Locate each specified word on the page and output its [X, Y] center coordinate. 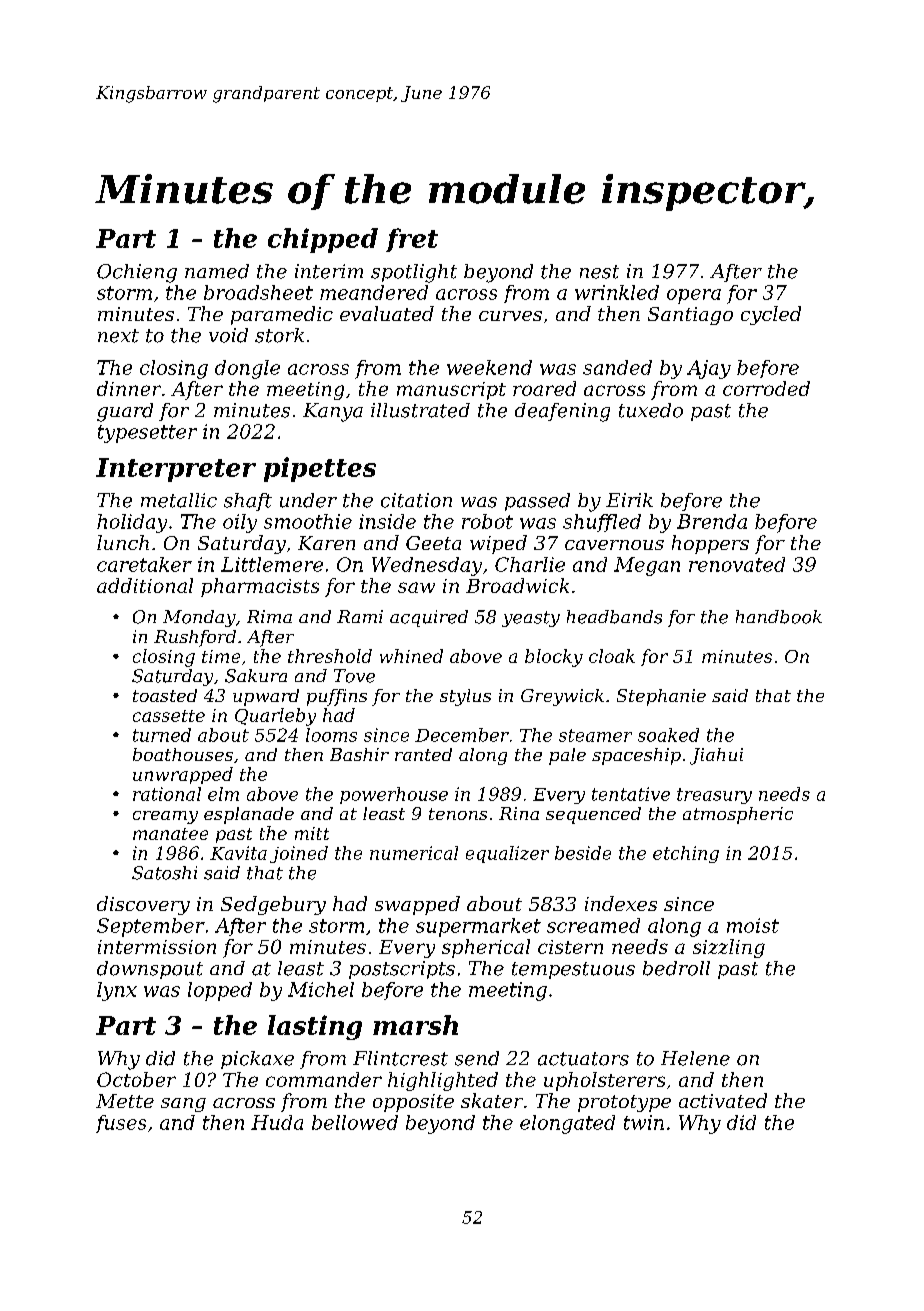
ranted [423, 754]
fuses [121, 1124]
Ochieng [137, 273]
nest [599, 272]
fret [412, 240]
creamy [165, 817]
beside [583, 853]
